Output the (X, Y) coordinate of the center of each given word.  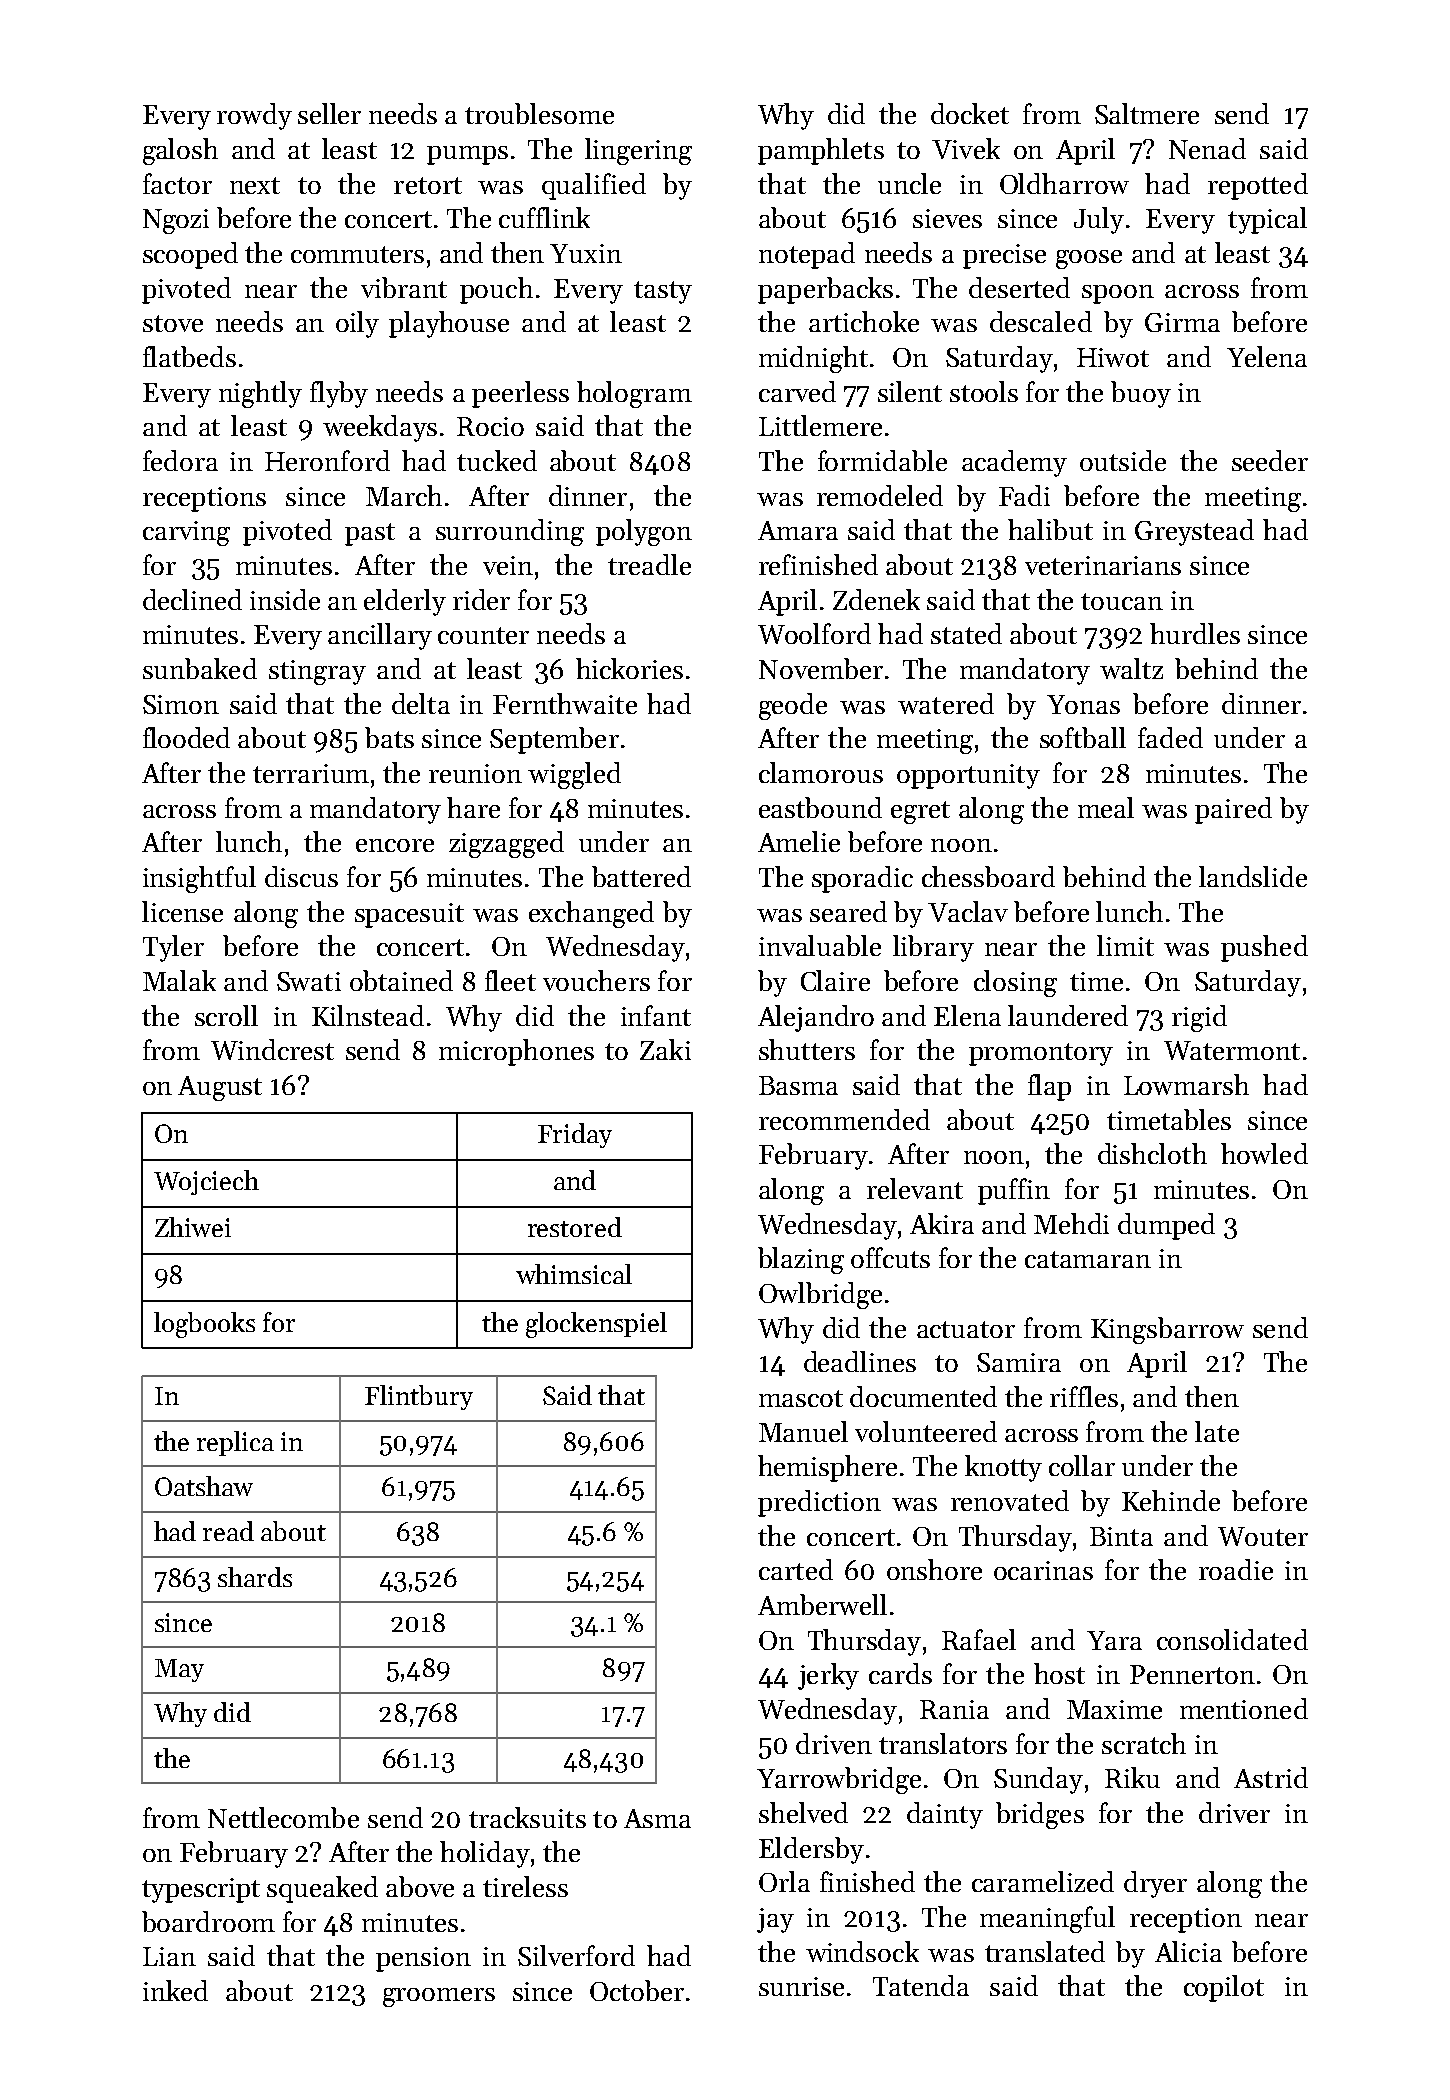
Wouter (1263, 1536)
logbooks (204, 1325)
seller (329, 113)
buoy (1141, 394)
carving (186, 533)
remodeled (880, 495)
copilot (1224, 1988)
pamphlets (821, 151)
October (637, 1990)
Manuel (803, 1431)
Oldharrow (1064, 183)
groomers (439, 1997)
